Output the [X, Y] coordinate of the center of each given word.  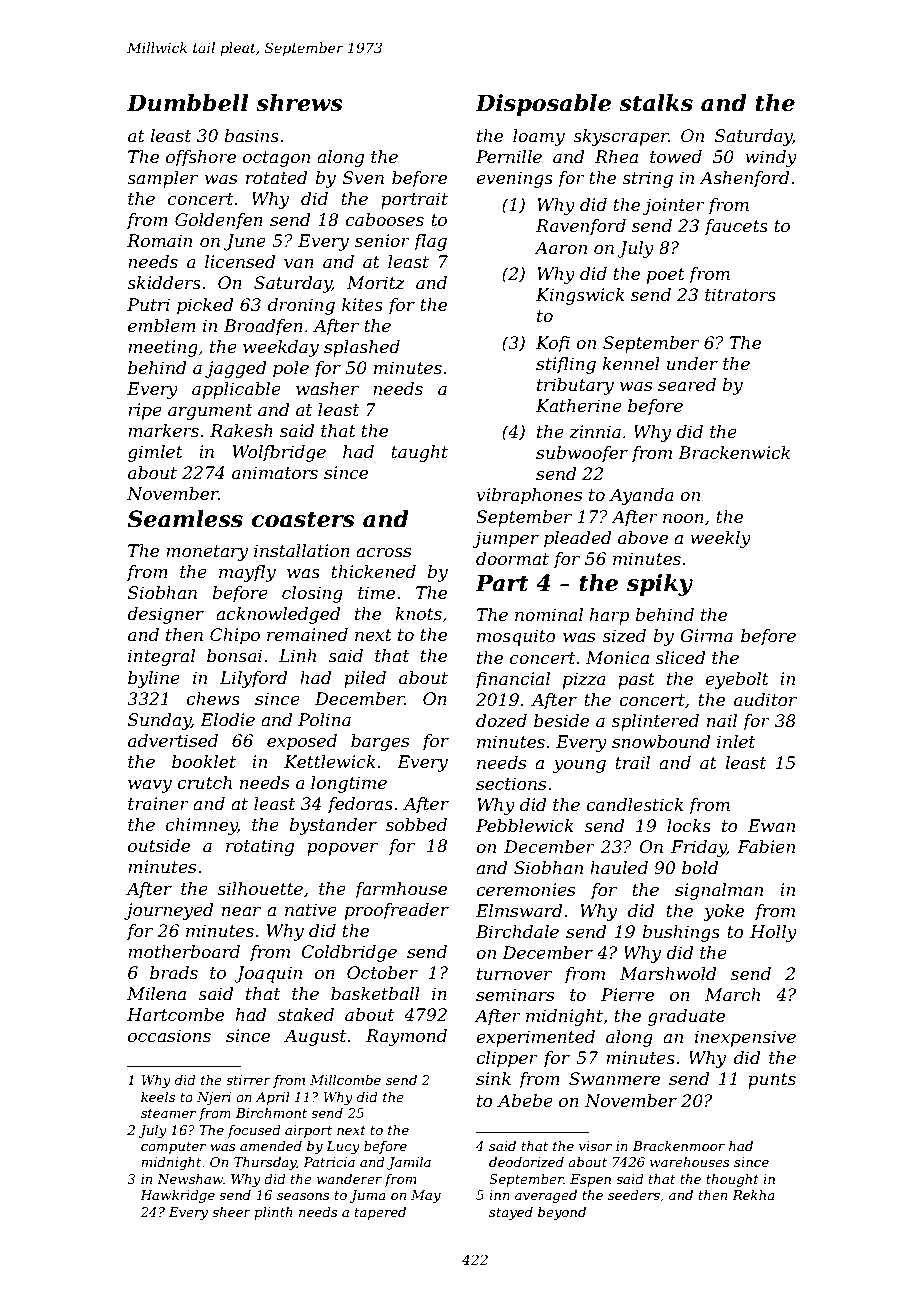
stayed [511, 1213]
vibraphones [529, 496]
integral [161, 657]
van [299, 263]
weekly [720, 539]
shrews [299, 103]
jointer [674, 206]
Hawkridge [177, 1196]
